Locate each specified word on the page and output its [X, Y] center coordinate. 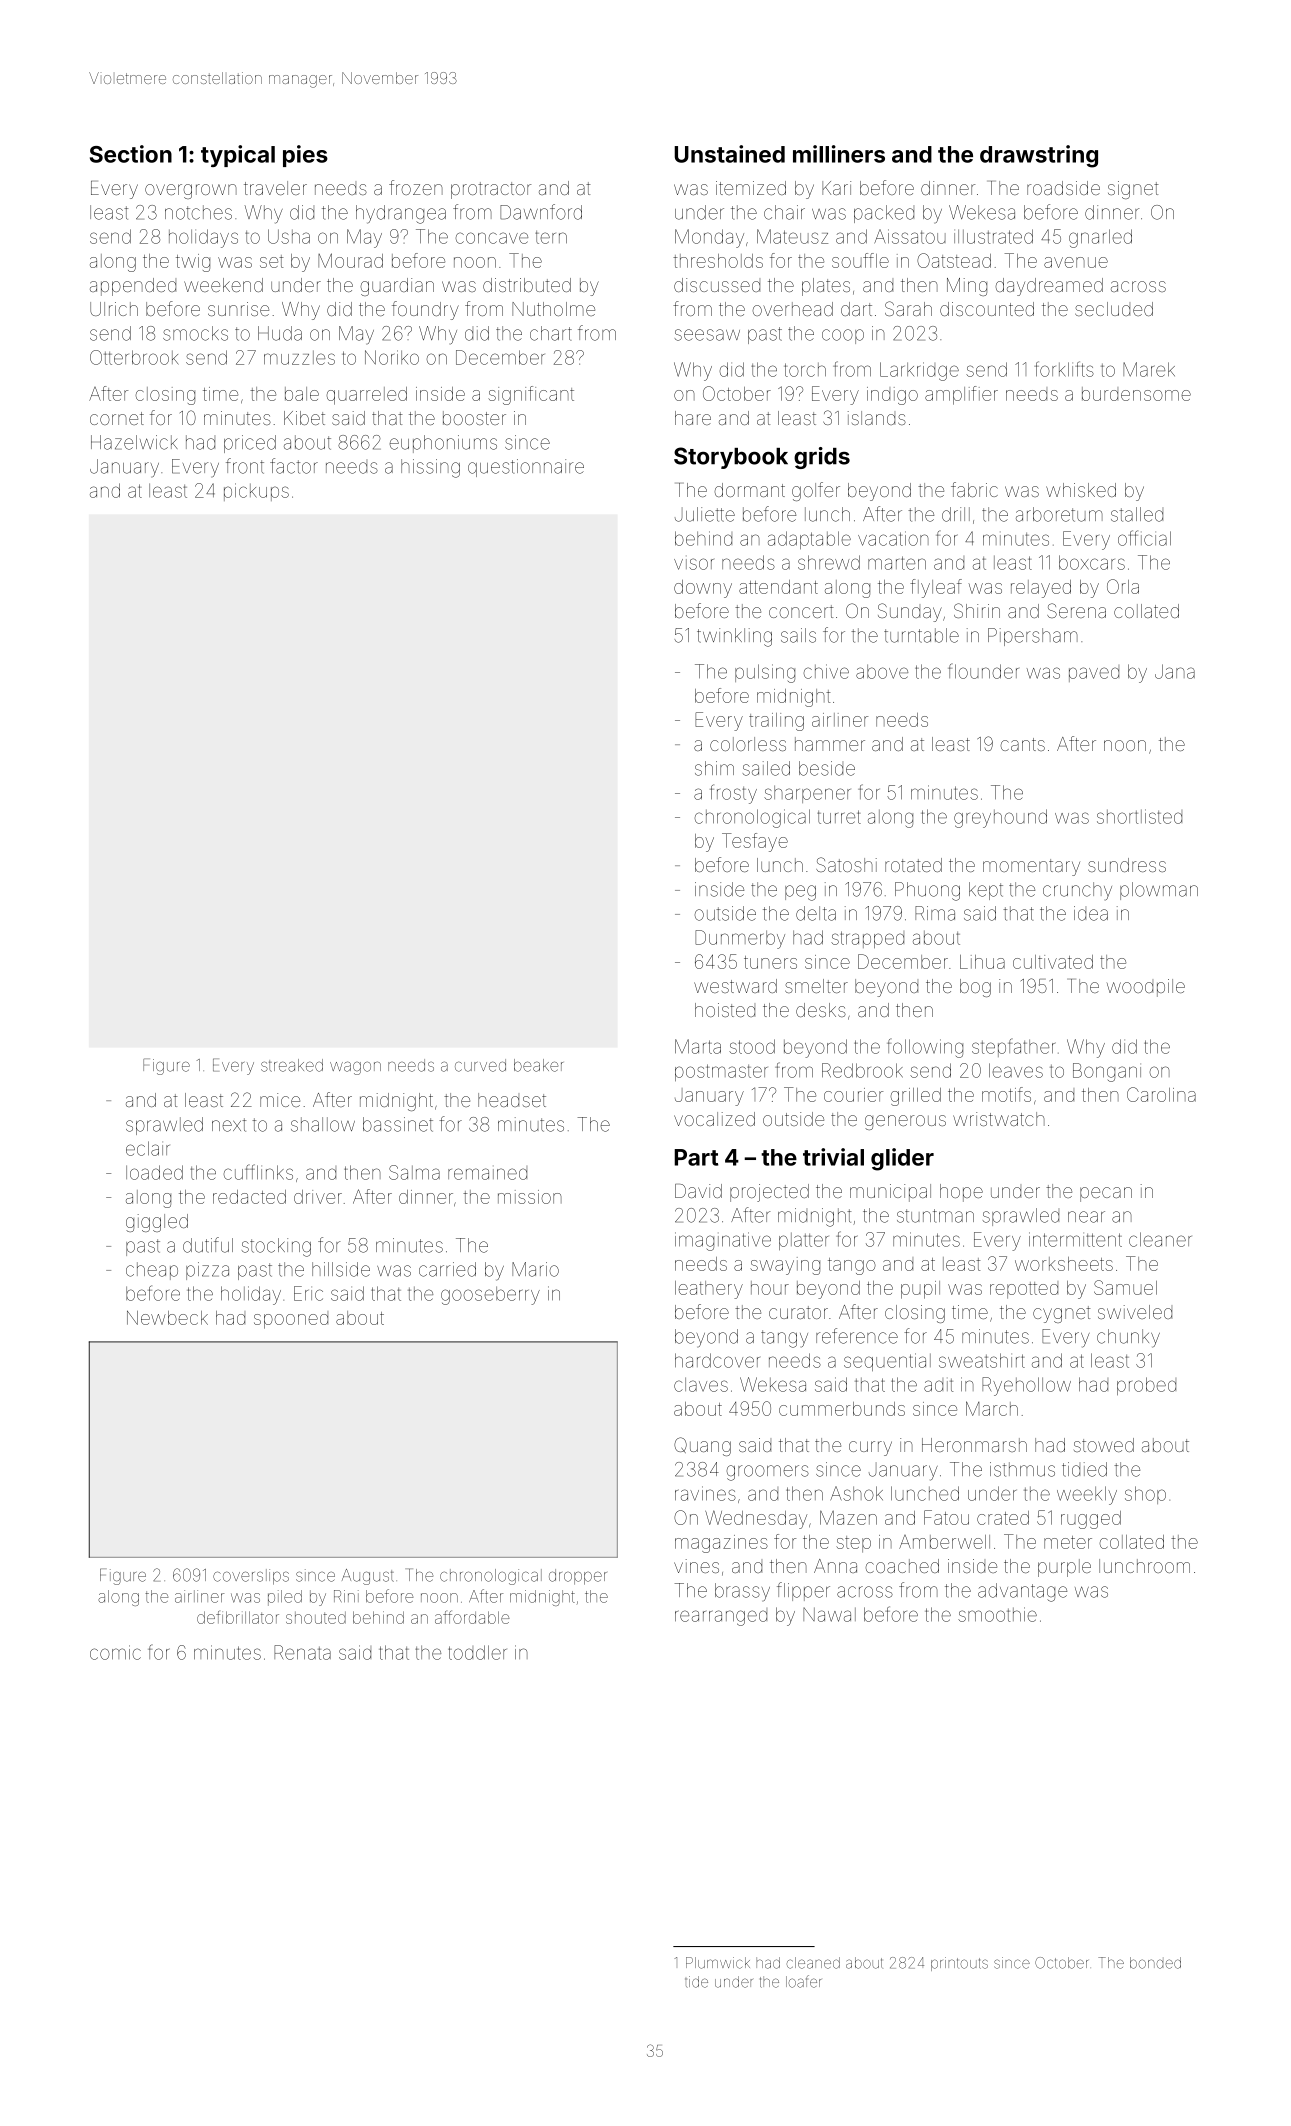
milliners [839, 154]
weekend [223, 285]
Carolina [1161, 1094]
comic [115, 1652]
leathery [709, 1290]
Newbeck [167, 1318]
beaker [538, 1065]
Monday [709, 238]
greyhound [1000, 818]
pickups [256, 492]
